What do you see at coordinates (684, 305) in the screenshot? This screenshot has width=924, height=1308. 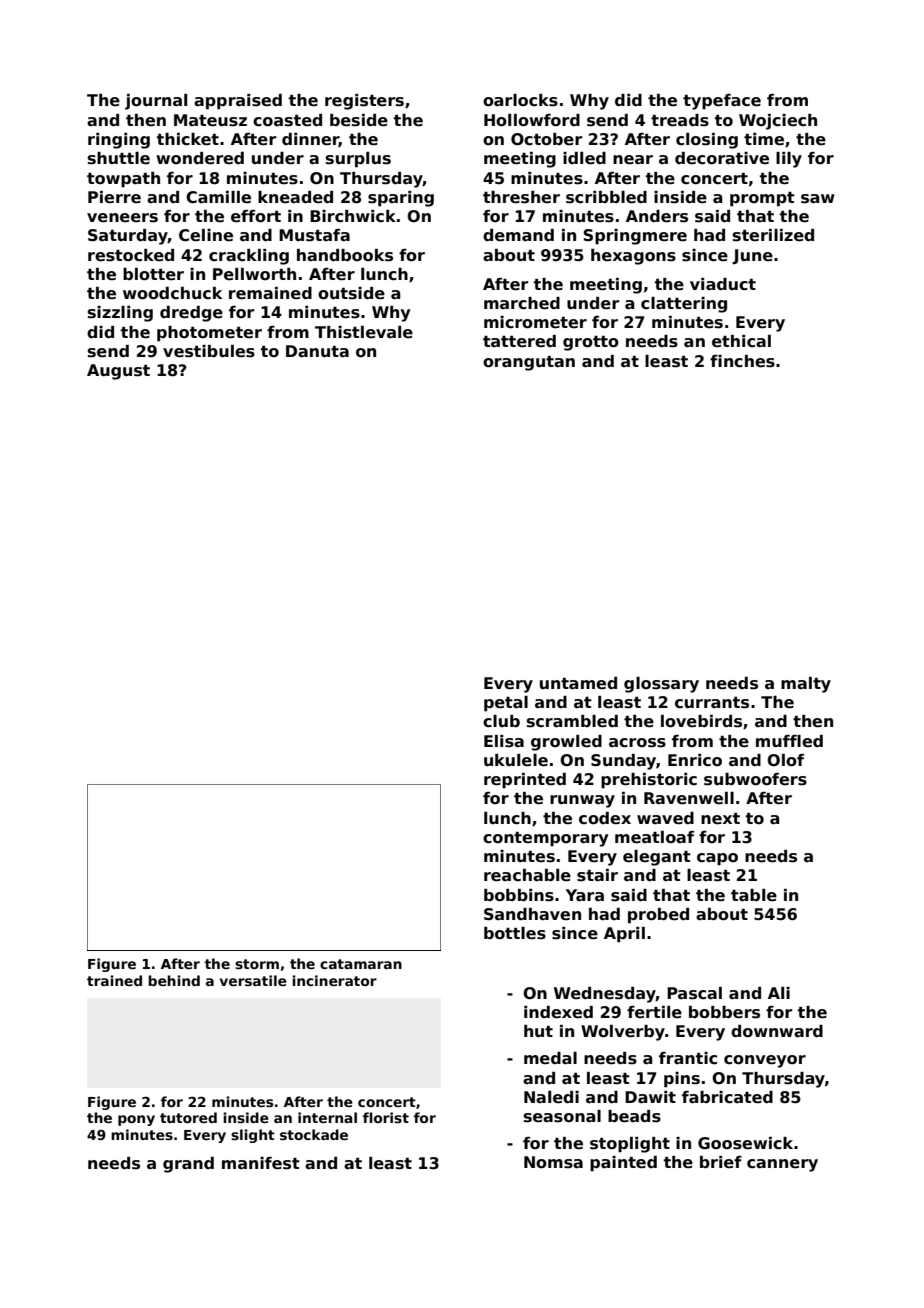 I see `clattering` at bounding box center [684, 305].
